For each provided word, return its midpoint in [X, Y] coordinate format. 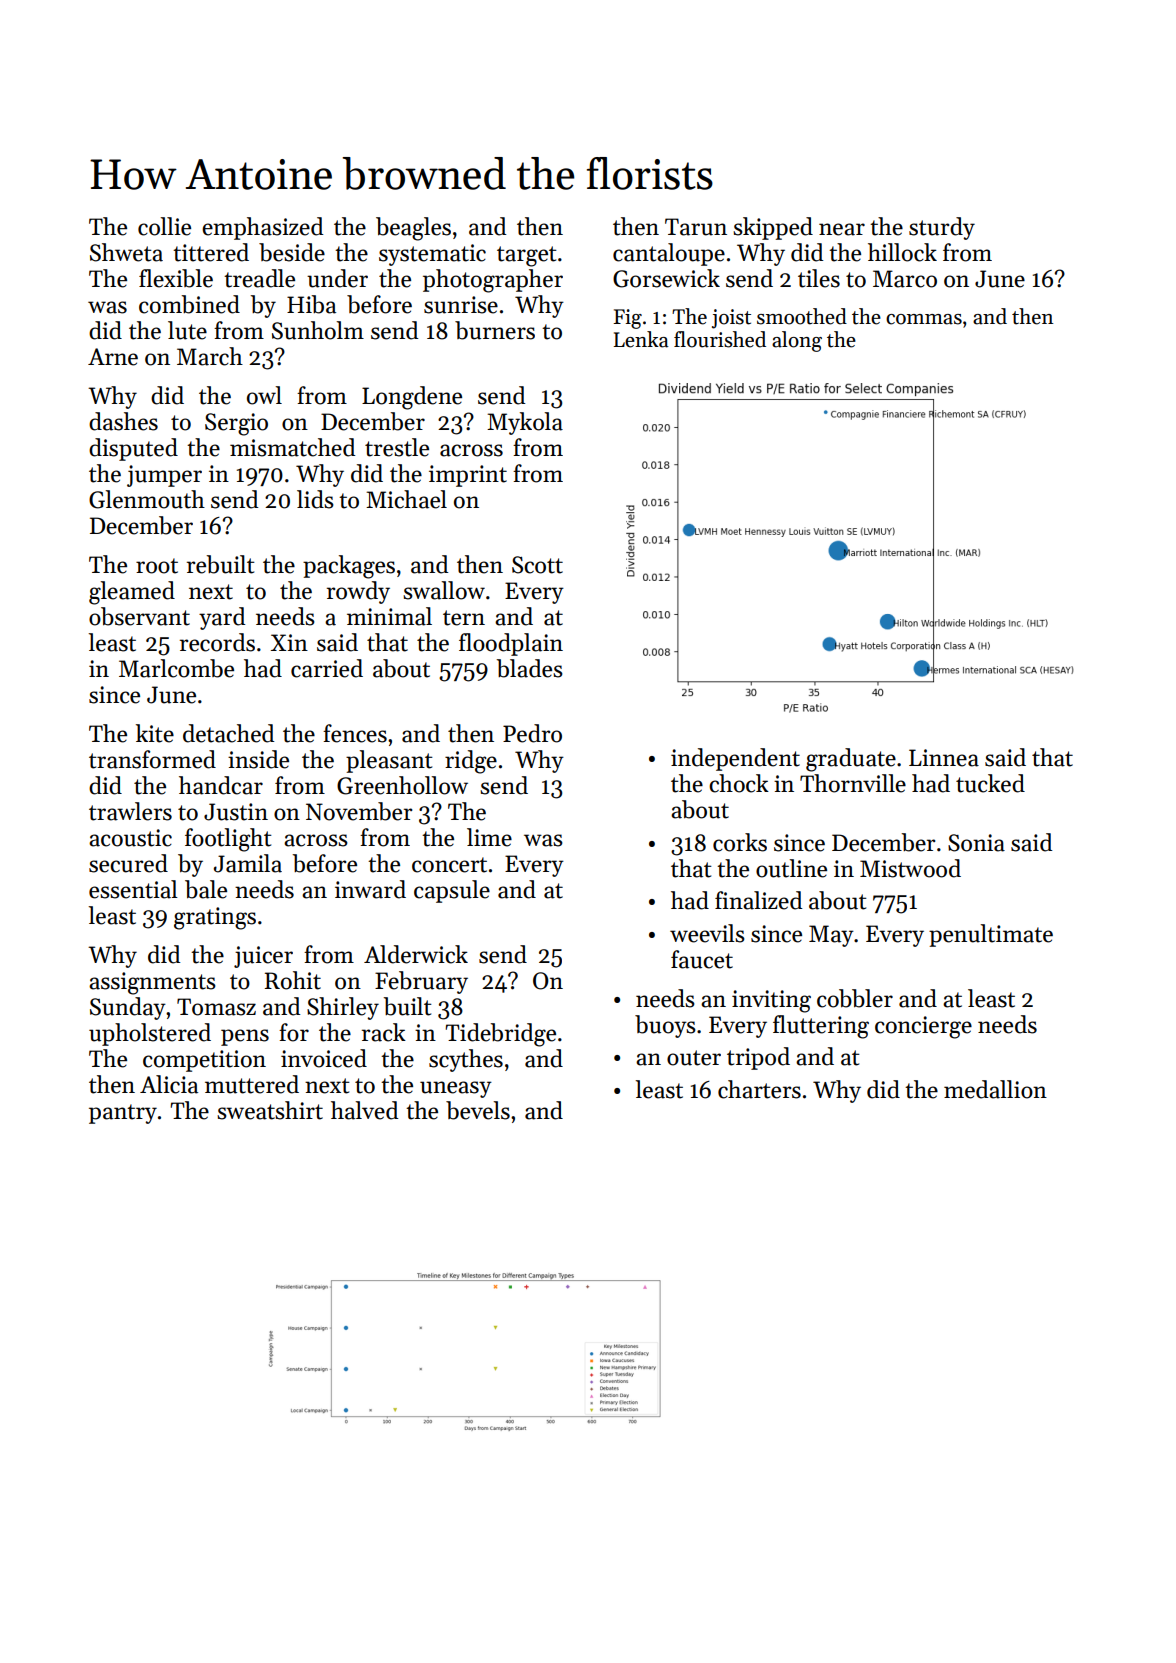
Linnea [944, 758]
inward [370, 889]
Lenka [641, 339]
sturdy [942, 228]
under [337, 278]
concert [449, 865]
